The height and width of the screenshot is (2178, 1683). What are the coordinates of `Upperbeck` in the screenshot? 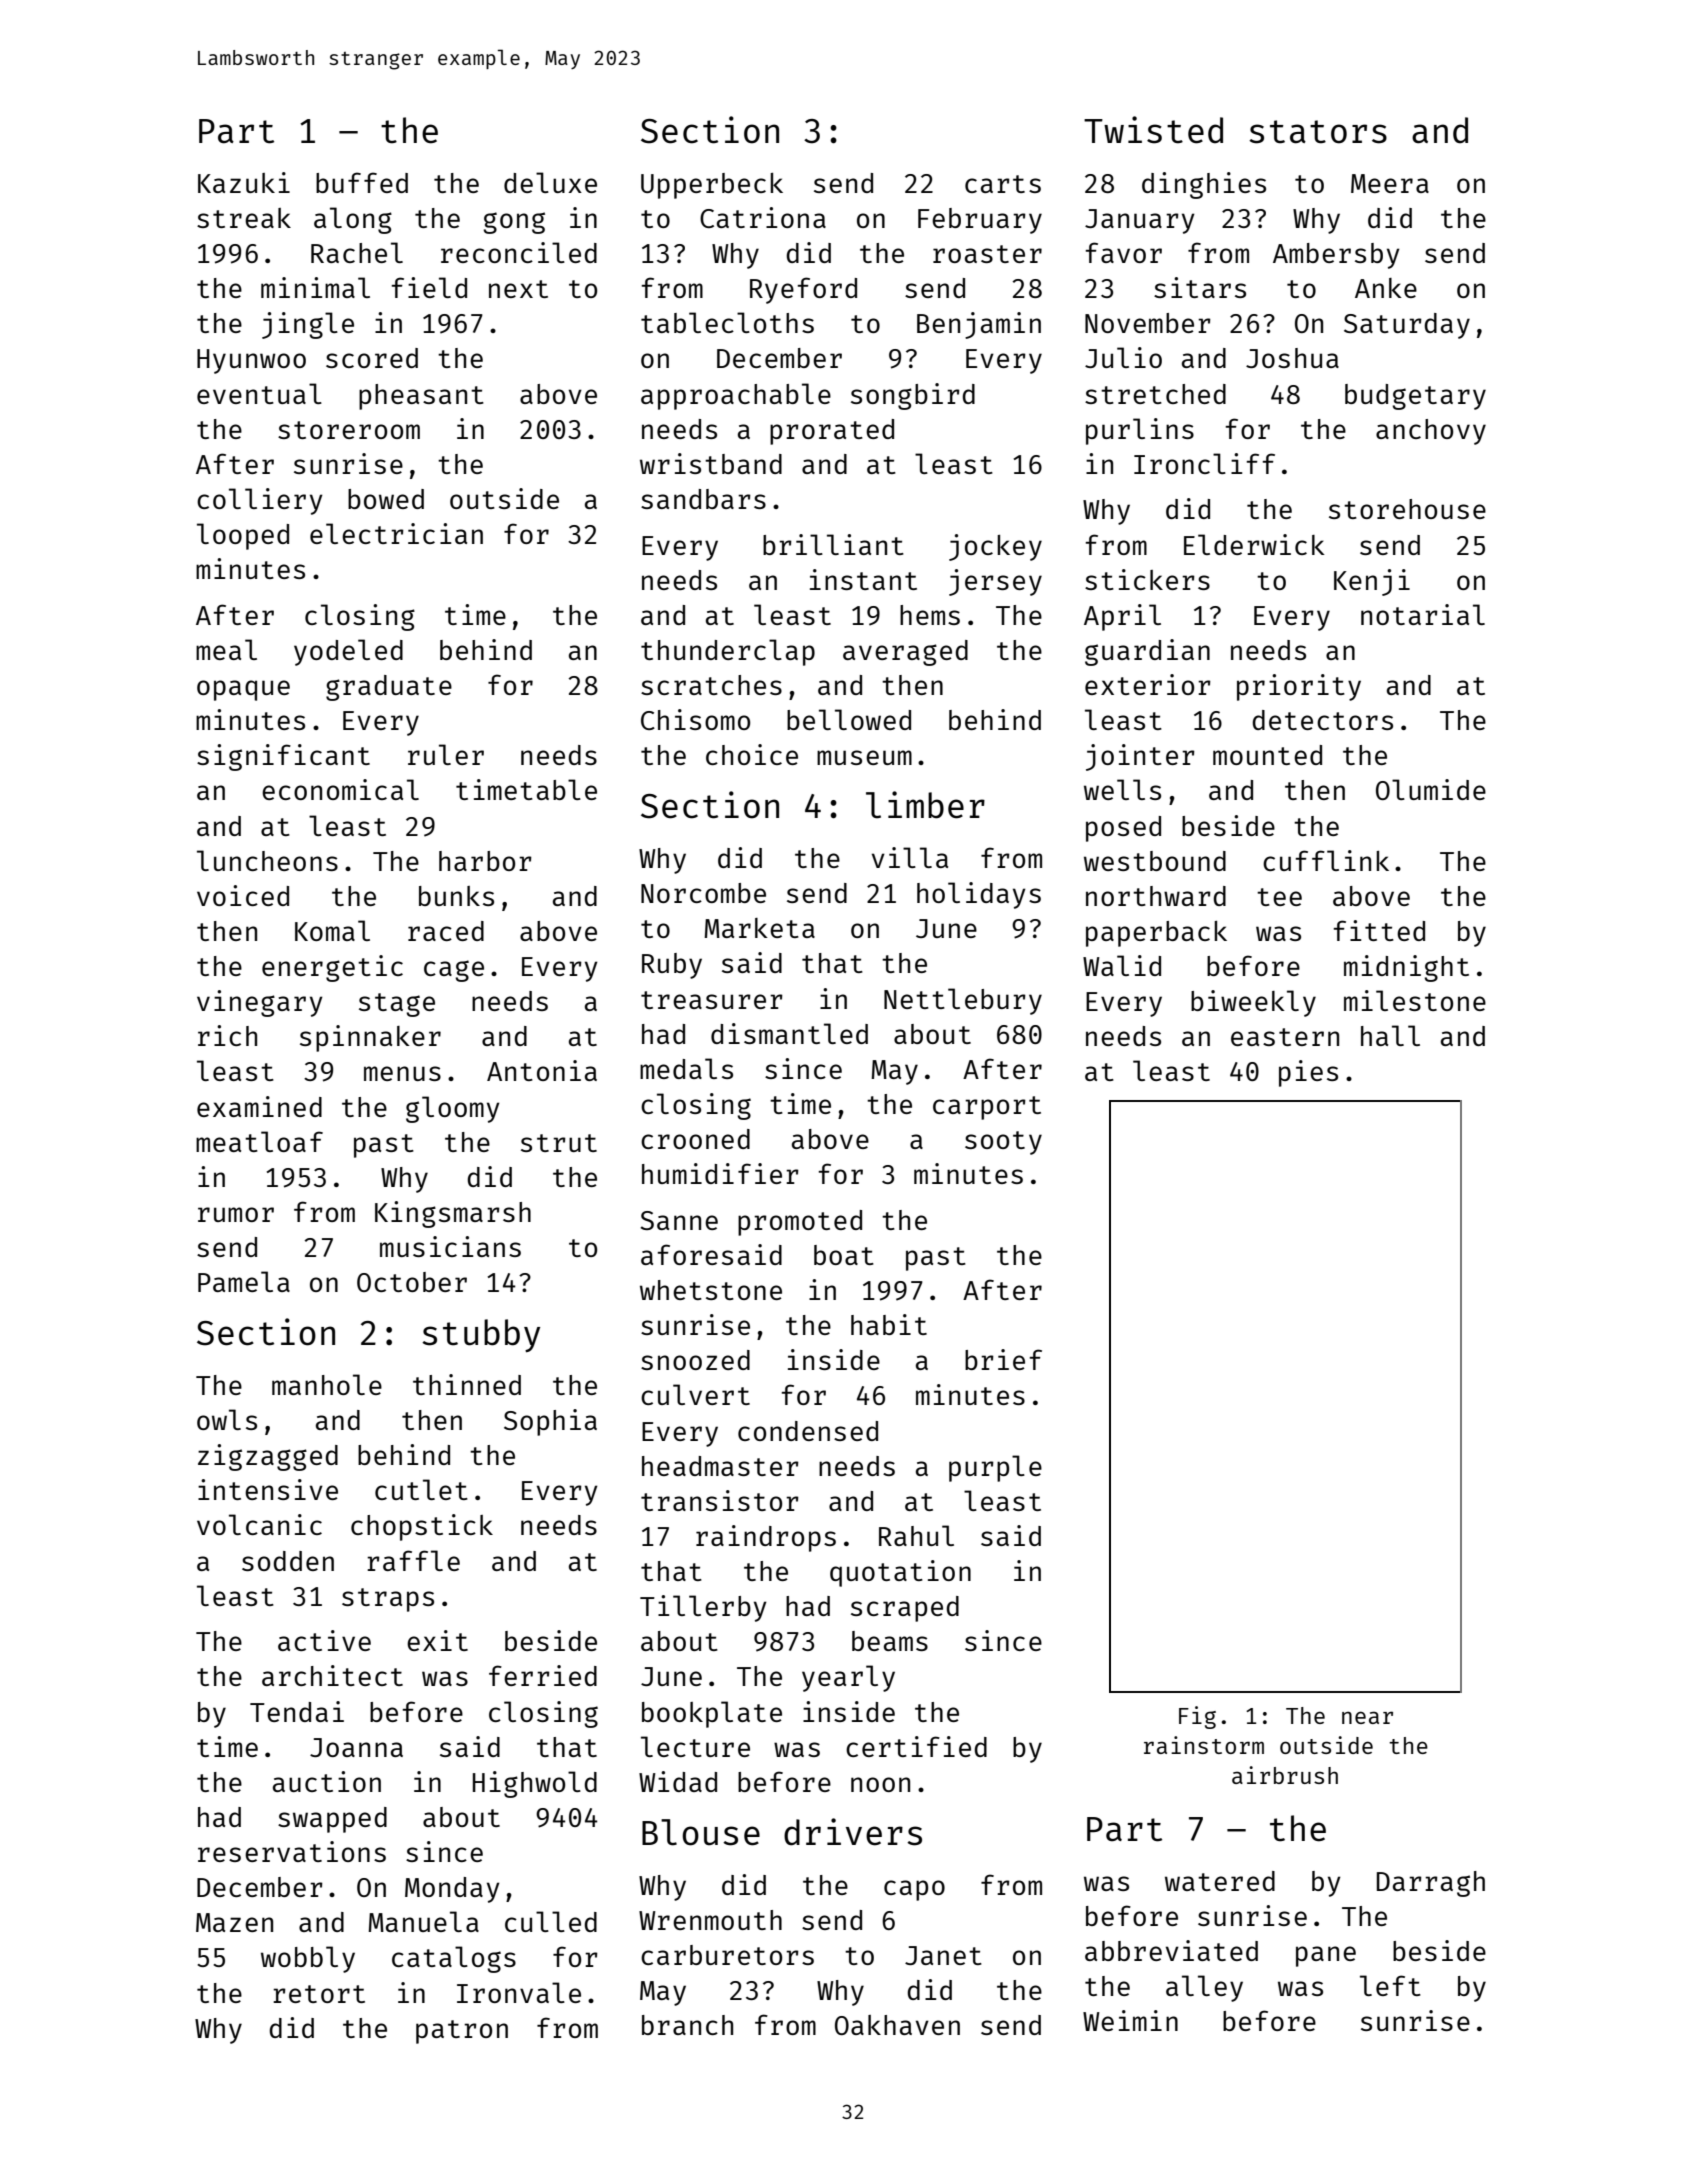 It's located at (712, 186).
